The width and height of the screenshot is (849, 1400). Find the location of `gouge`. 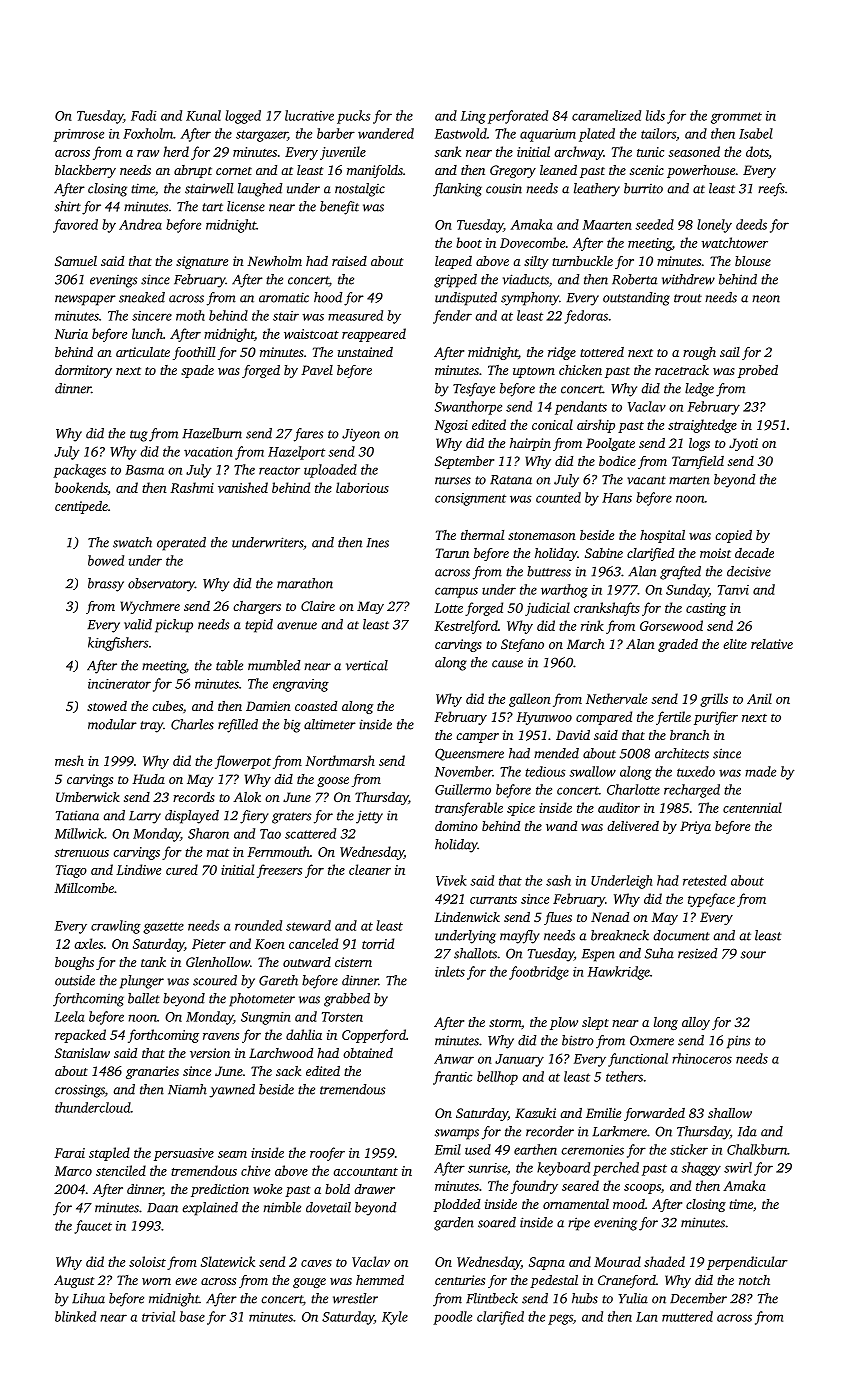

gouge is located at coordinates (309, 1283).
